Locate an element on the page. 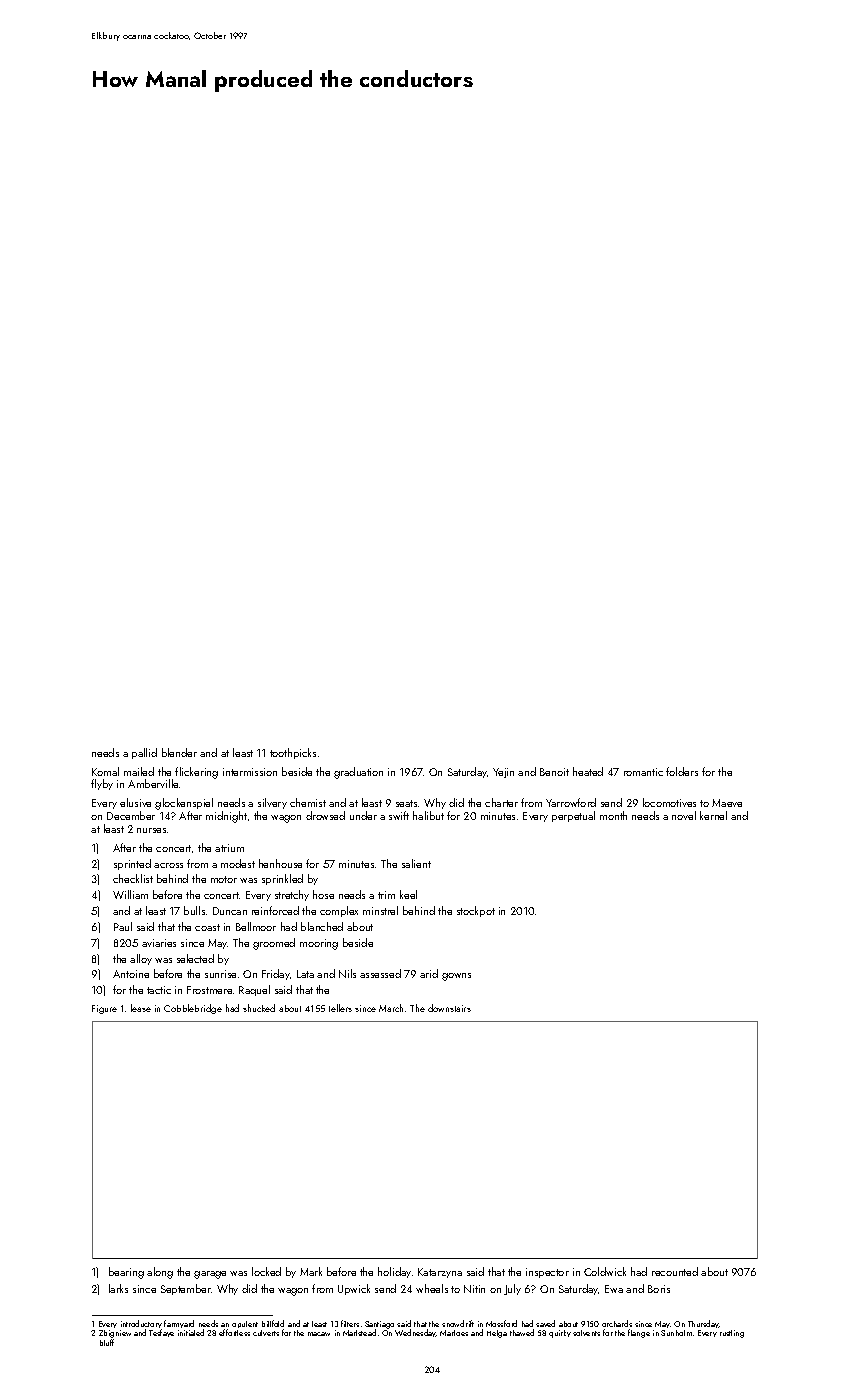  Coldwick is located at coordinates (605, 1271).
